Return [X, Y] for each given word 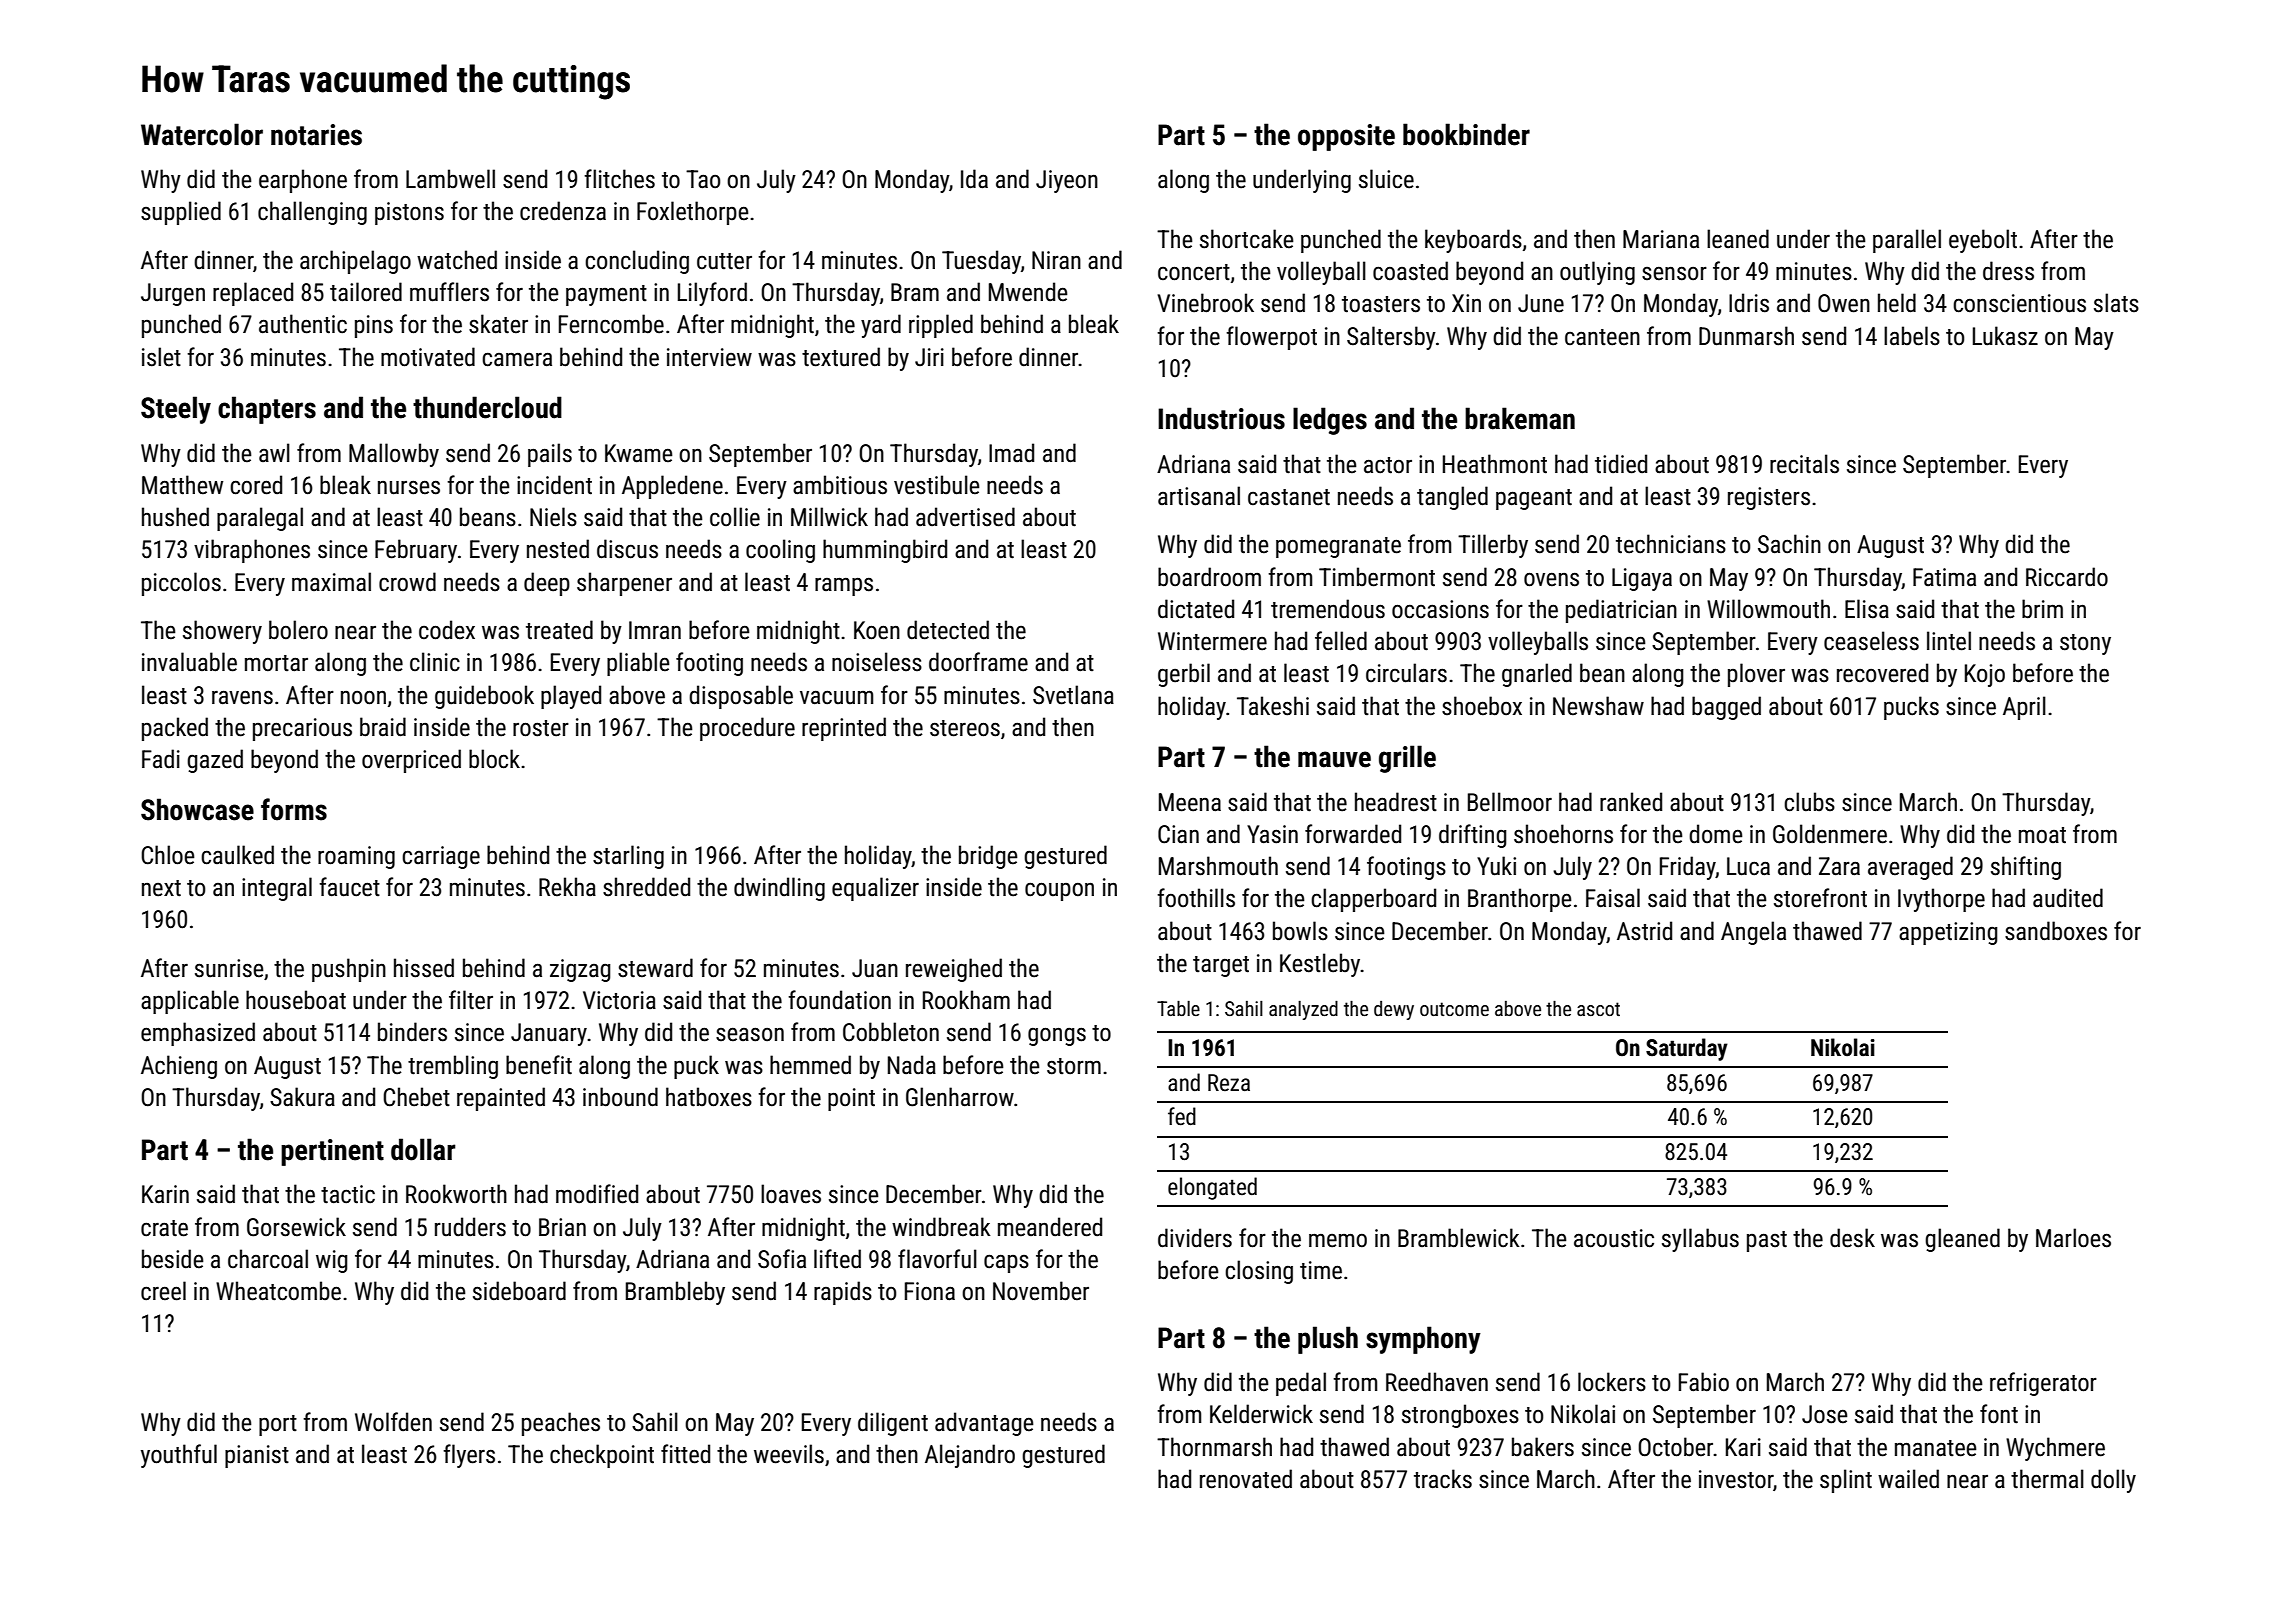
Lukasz [2005, 336]
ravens [242, 697]
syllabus [1700, 1240]
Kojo [1985, 675]
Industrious [1221, 418]
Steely [176, 410]
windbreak [941, 1227]
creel [163, 1291]
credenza [563, 211]
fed [1182, 1116]
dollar [423, 1149]
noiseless [877, 662]
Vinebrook [1205, 303]
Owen [1844, 303]
